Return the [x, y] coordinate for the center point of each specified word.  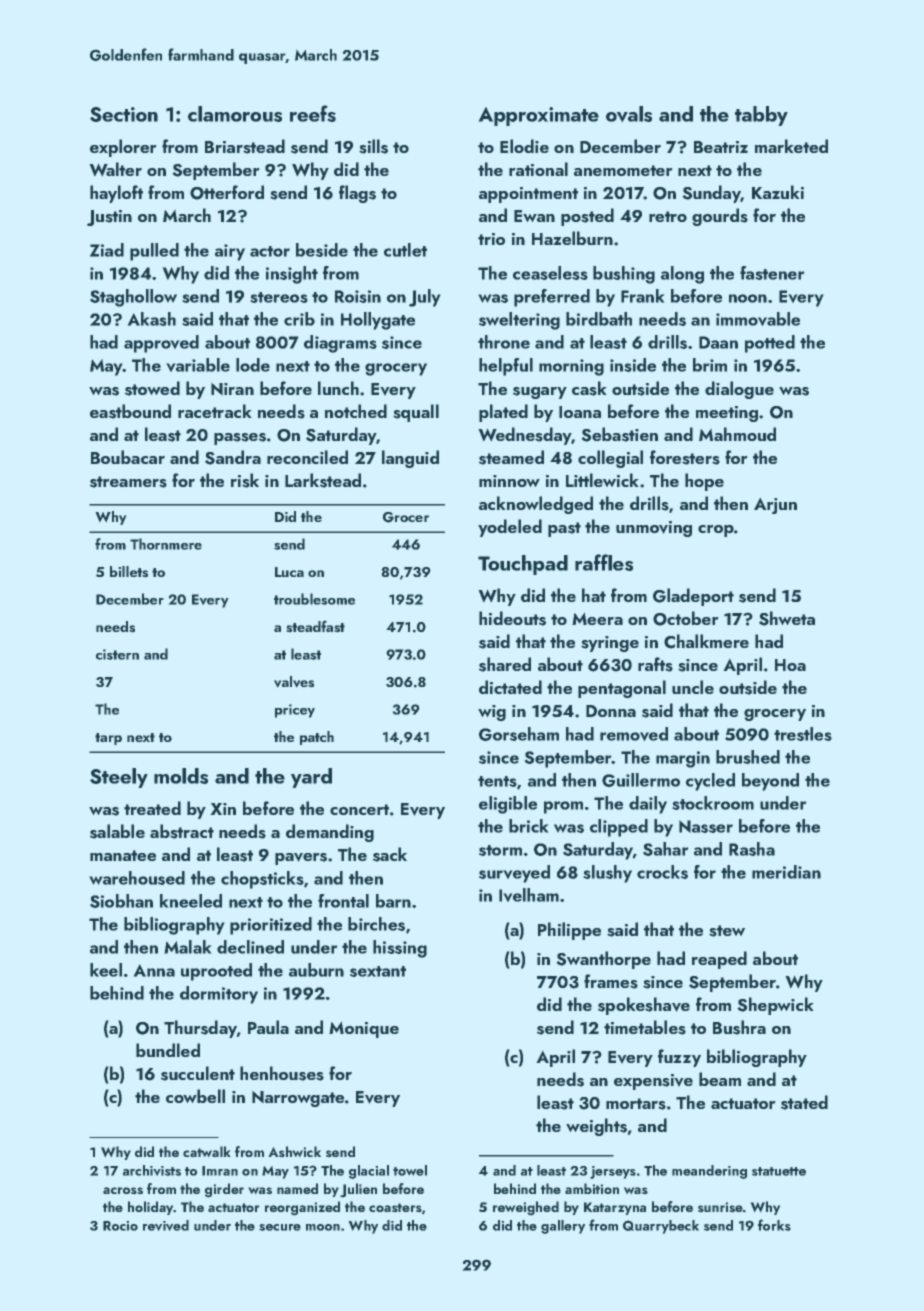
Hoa [790, 665]
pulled [154, 252]
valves [294, 682]
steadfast [315, 626]
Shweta [787, 618]
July [425, 298]
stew [727, 931]
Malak [188, 947]
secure [280, 1227]
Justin [109, 218]
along [682, 275]
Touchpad [523, 565]
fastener [772, 273]
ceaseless [550, 273]
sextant [378, 971]
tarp [108, 739]
